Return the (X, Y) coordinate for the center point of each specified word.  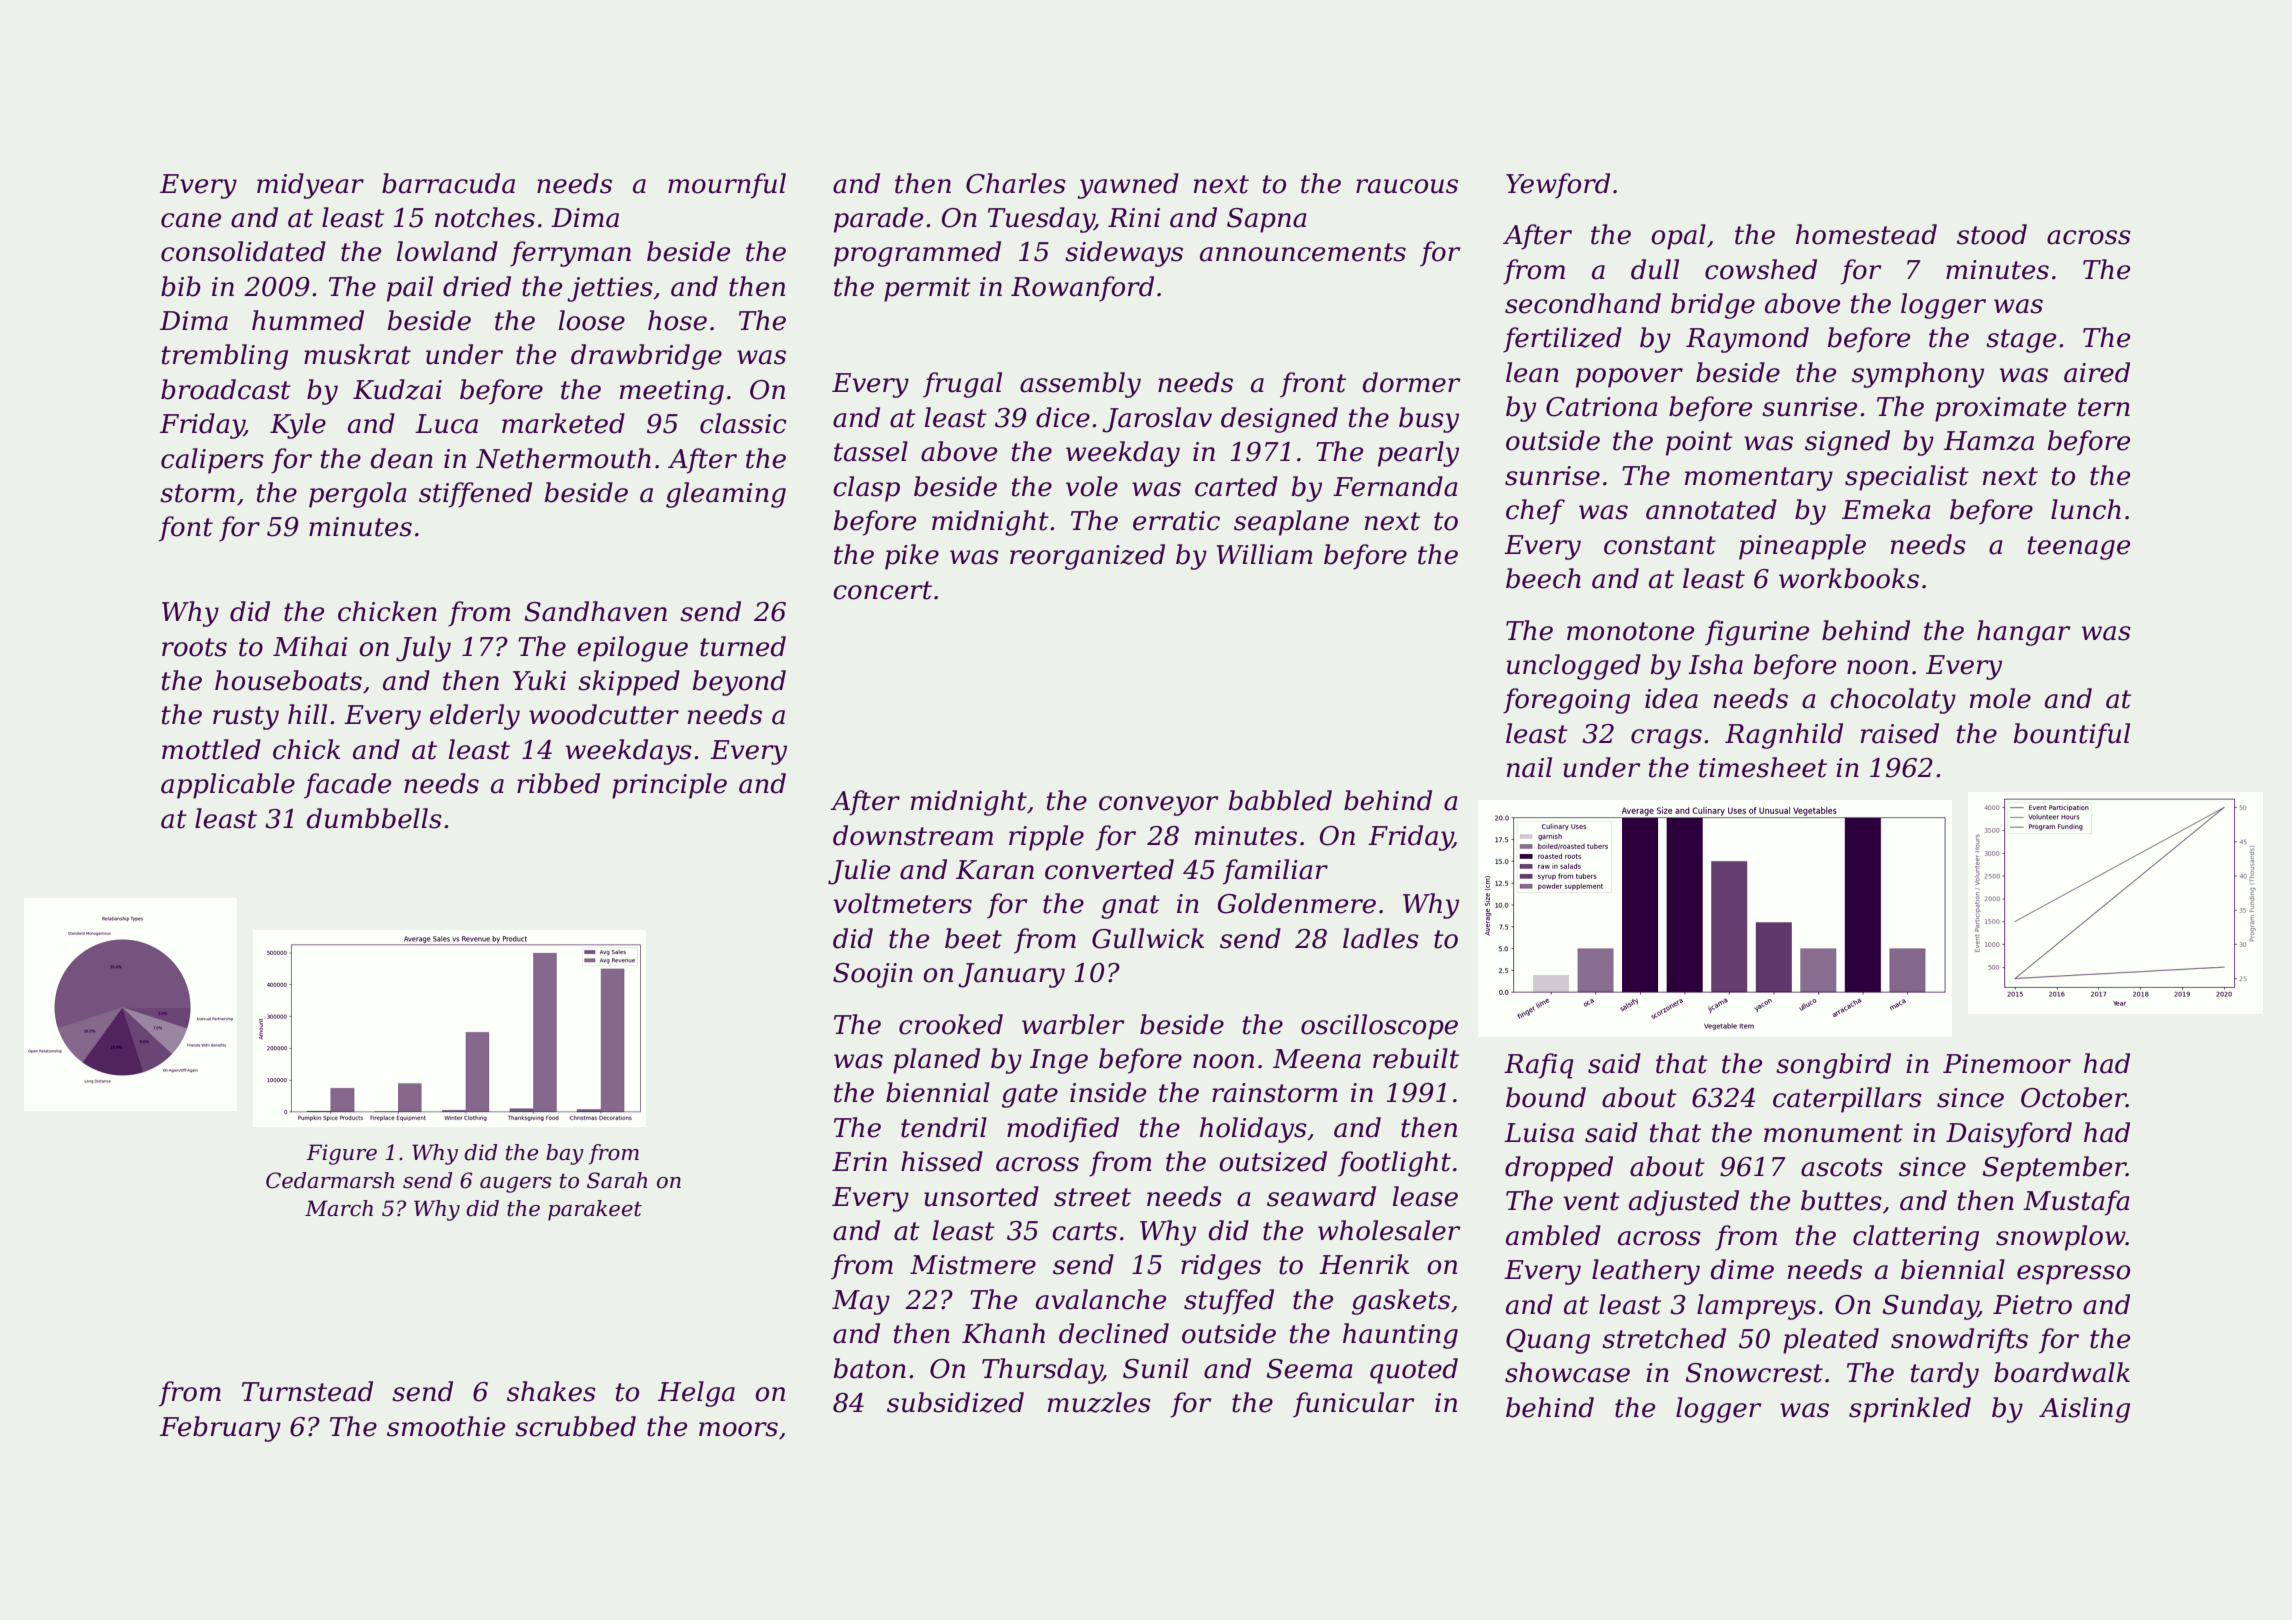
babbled (1280, 800)
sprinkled (1910, 1410)
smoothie (446, 1426)
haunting (1400, 1336)
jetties (610, 289)
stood (1992, 234)
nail (1529, 767)
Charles (1016, 183)
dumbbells (374, 818)
